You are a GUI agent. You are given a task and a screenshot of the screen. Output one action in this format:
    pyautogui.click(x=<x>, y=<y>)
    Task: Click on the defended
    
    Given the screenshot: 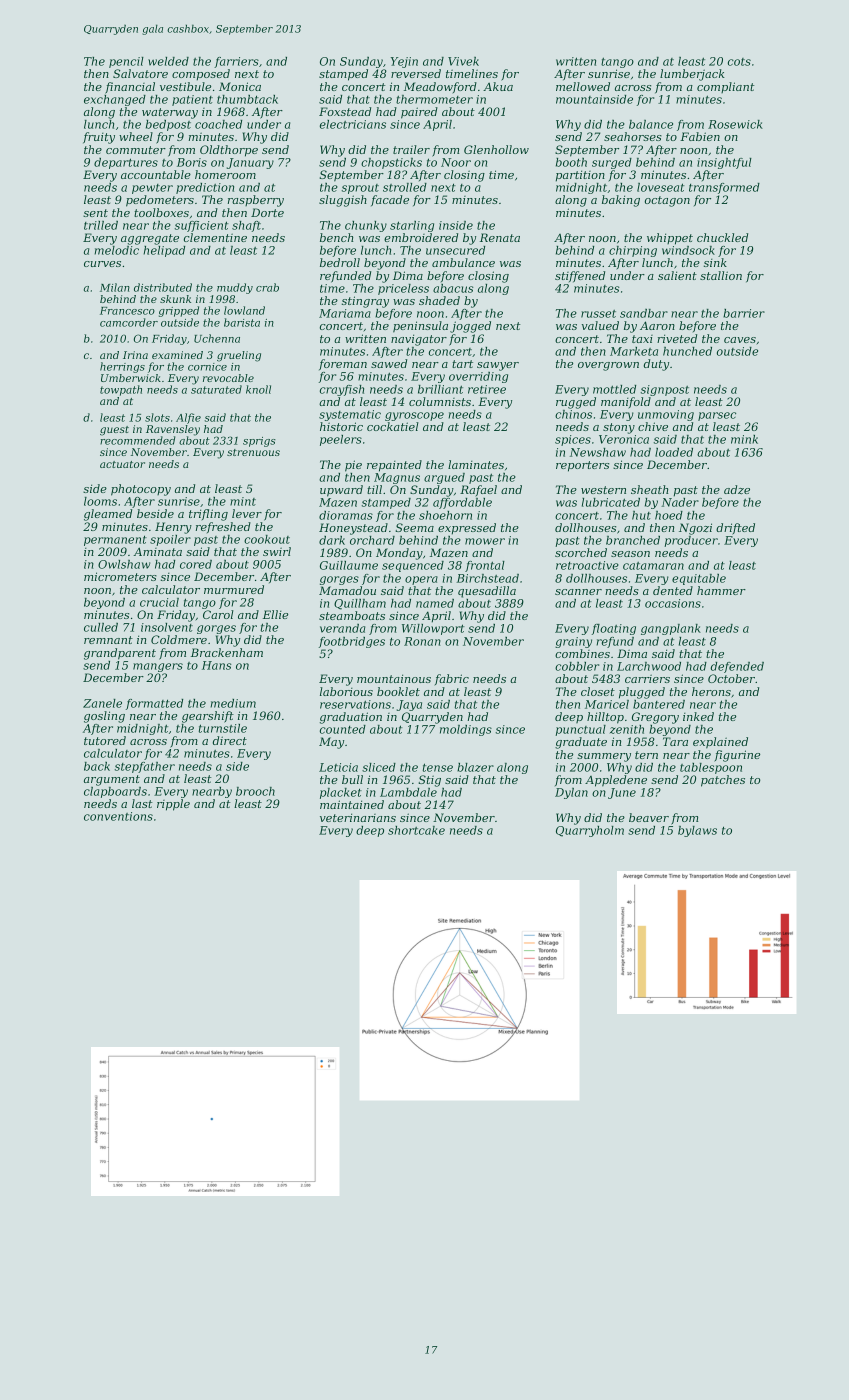 What is the action you would take?
    pyautogui.click(x=737, y=667)
